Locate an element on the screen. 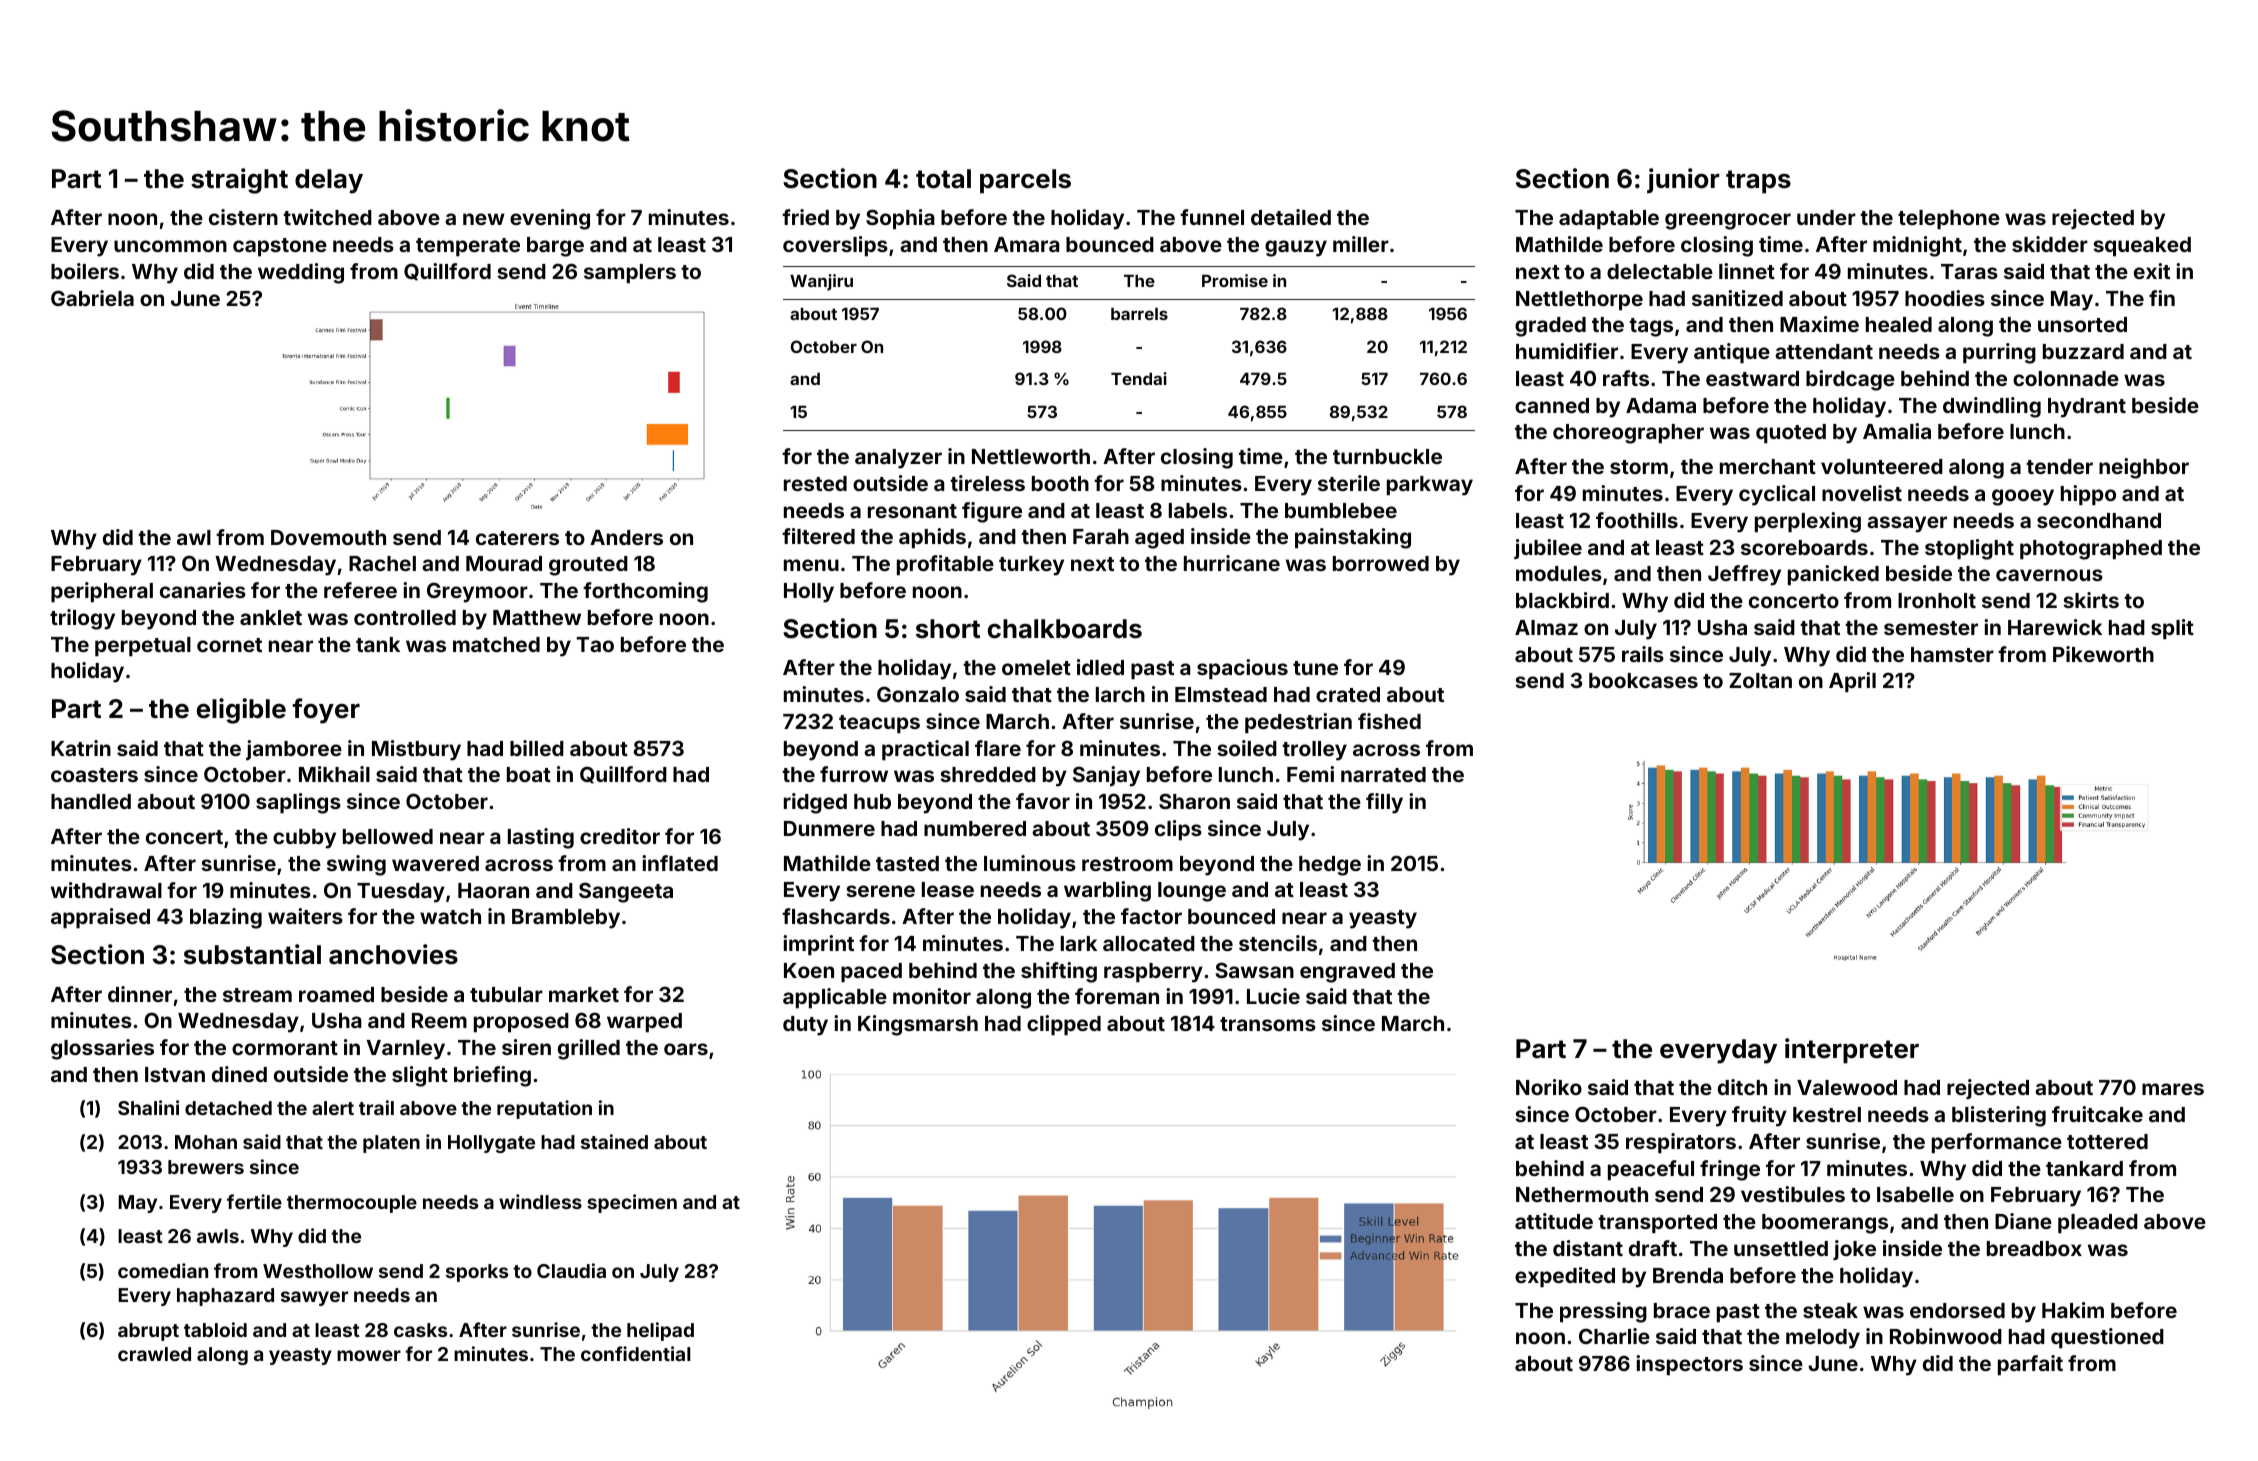 The width and height of the screenshot is (2258, 1461). confidential is located at coordinates (635, 1353).
